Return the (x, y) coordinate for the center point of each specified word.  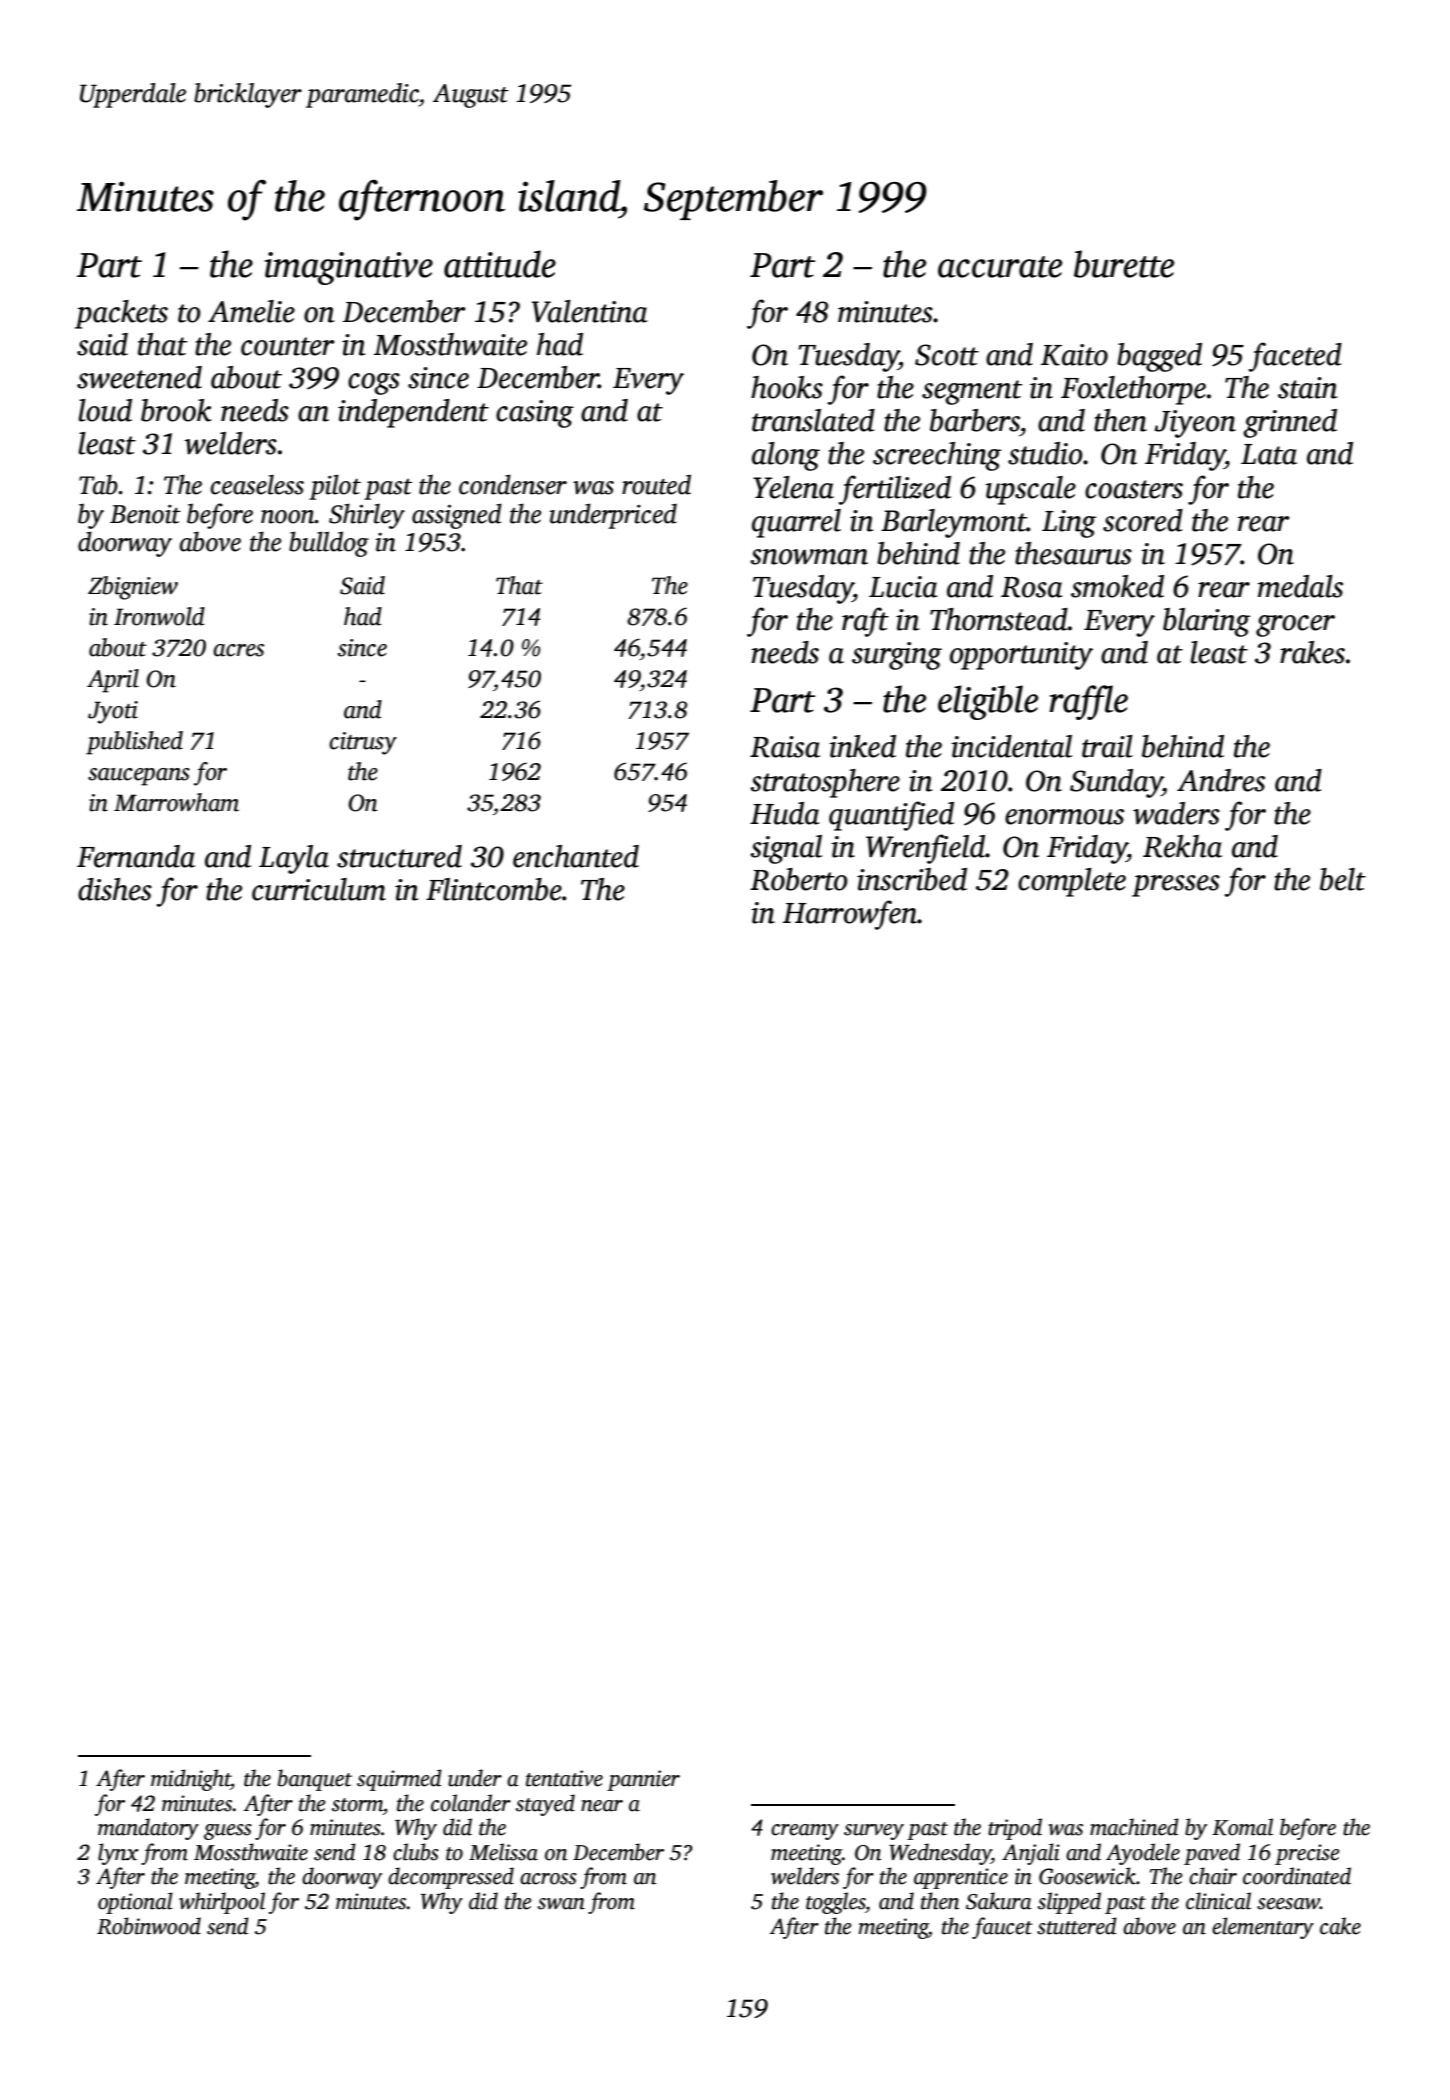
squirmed (399, 1780)
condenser (513, 484)
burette (1124, 264)
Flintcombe (494, 889)
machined (1134, 1827)
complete (1072, 882)
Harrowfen (850, 915)
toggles (835, 1903)
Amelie (251, 311)
